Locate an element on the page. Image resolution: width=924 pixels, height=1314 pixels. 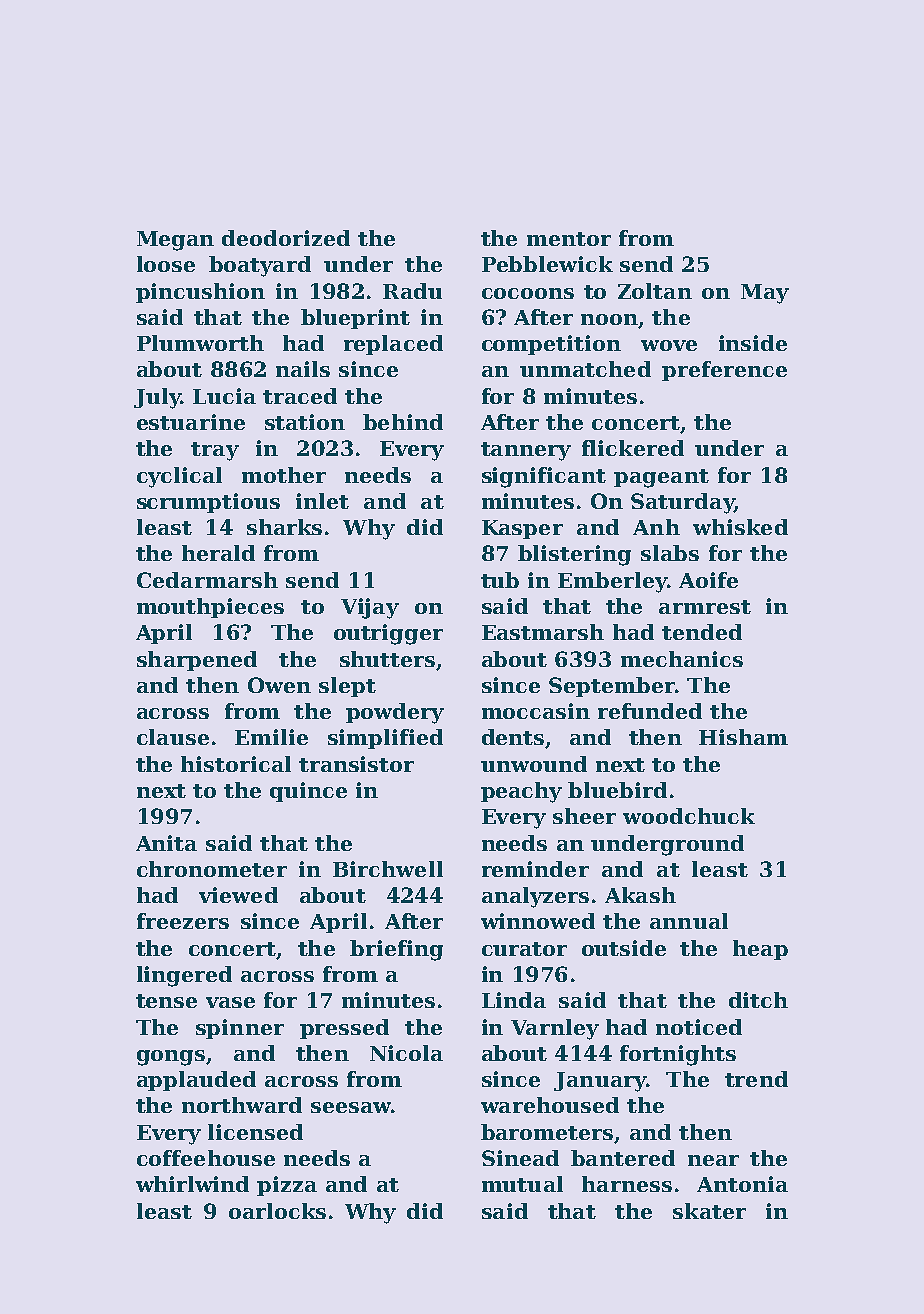
oarlocks is located at coordinates (277, 1211).
